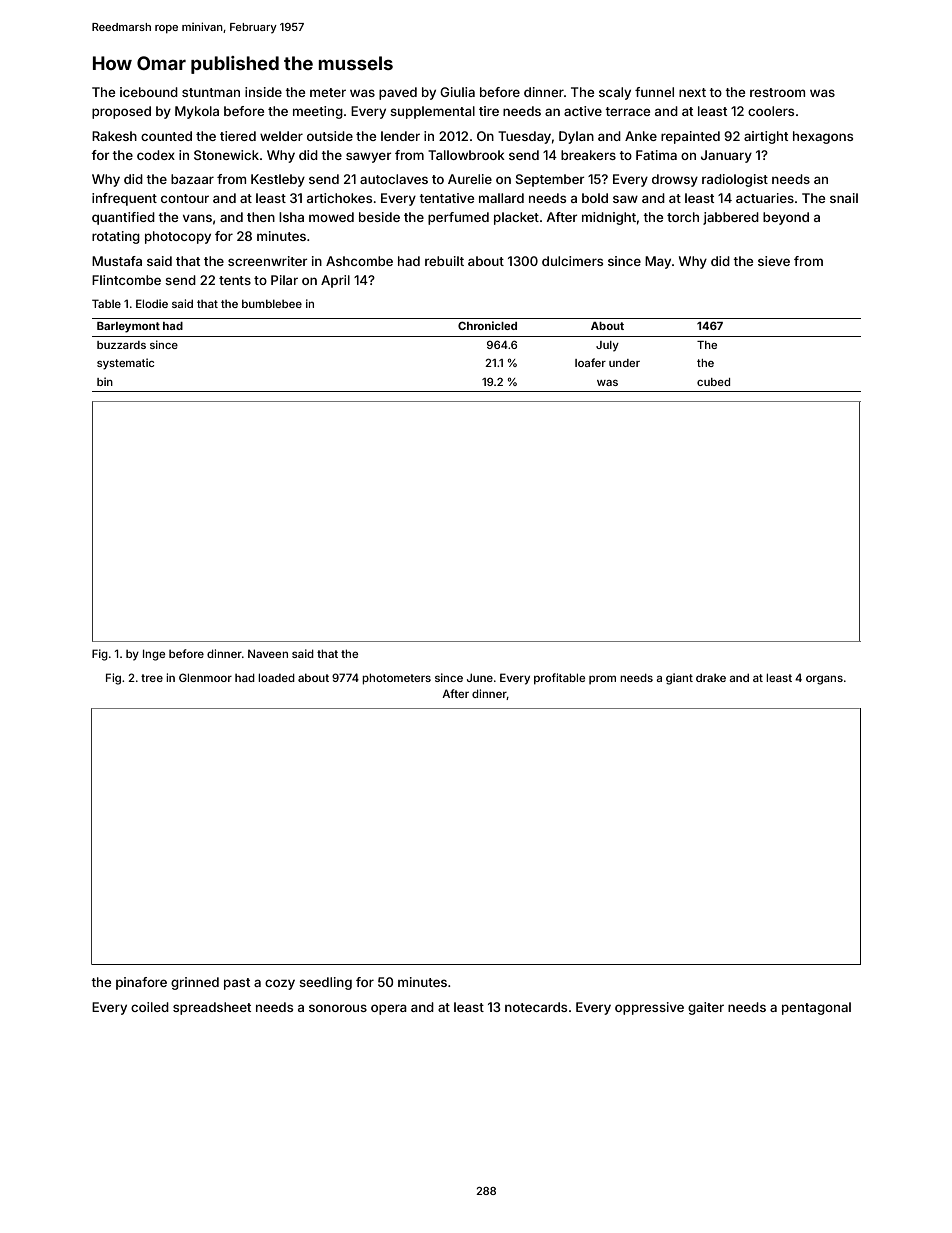 This document has width=952, height=1233. I want to click on hexagons, so click(823, 137).
